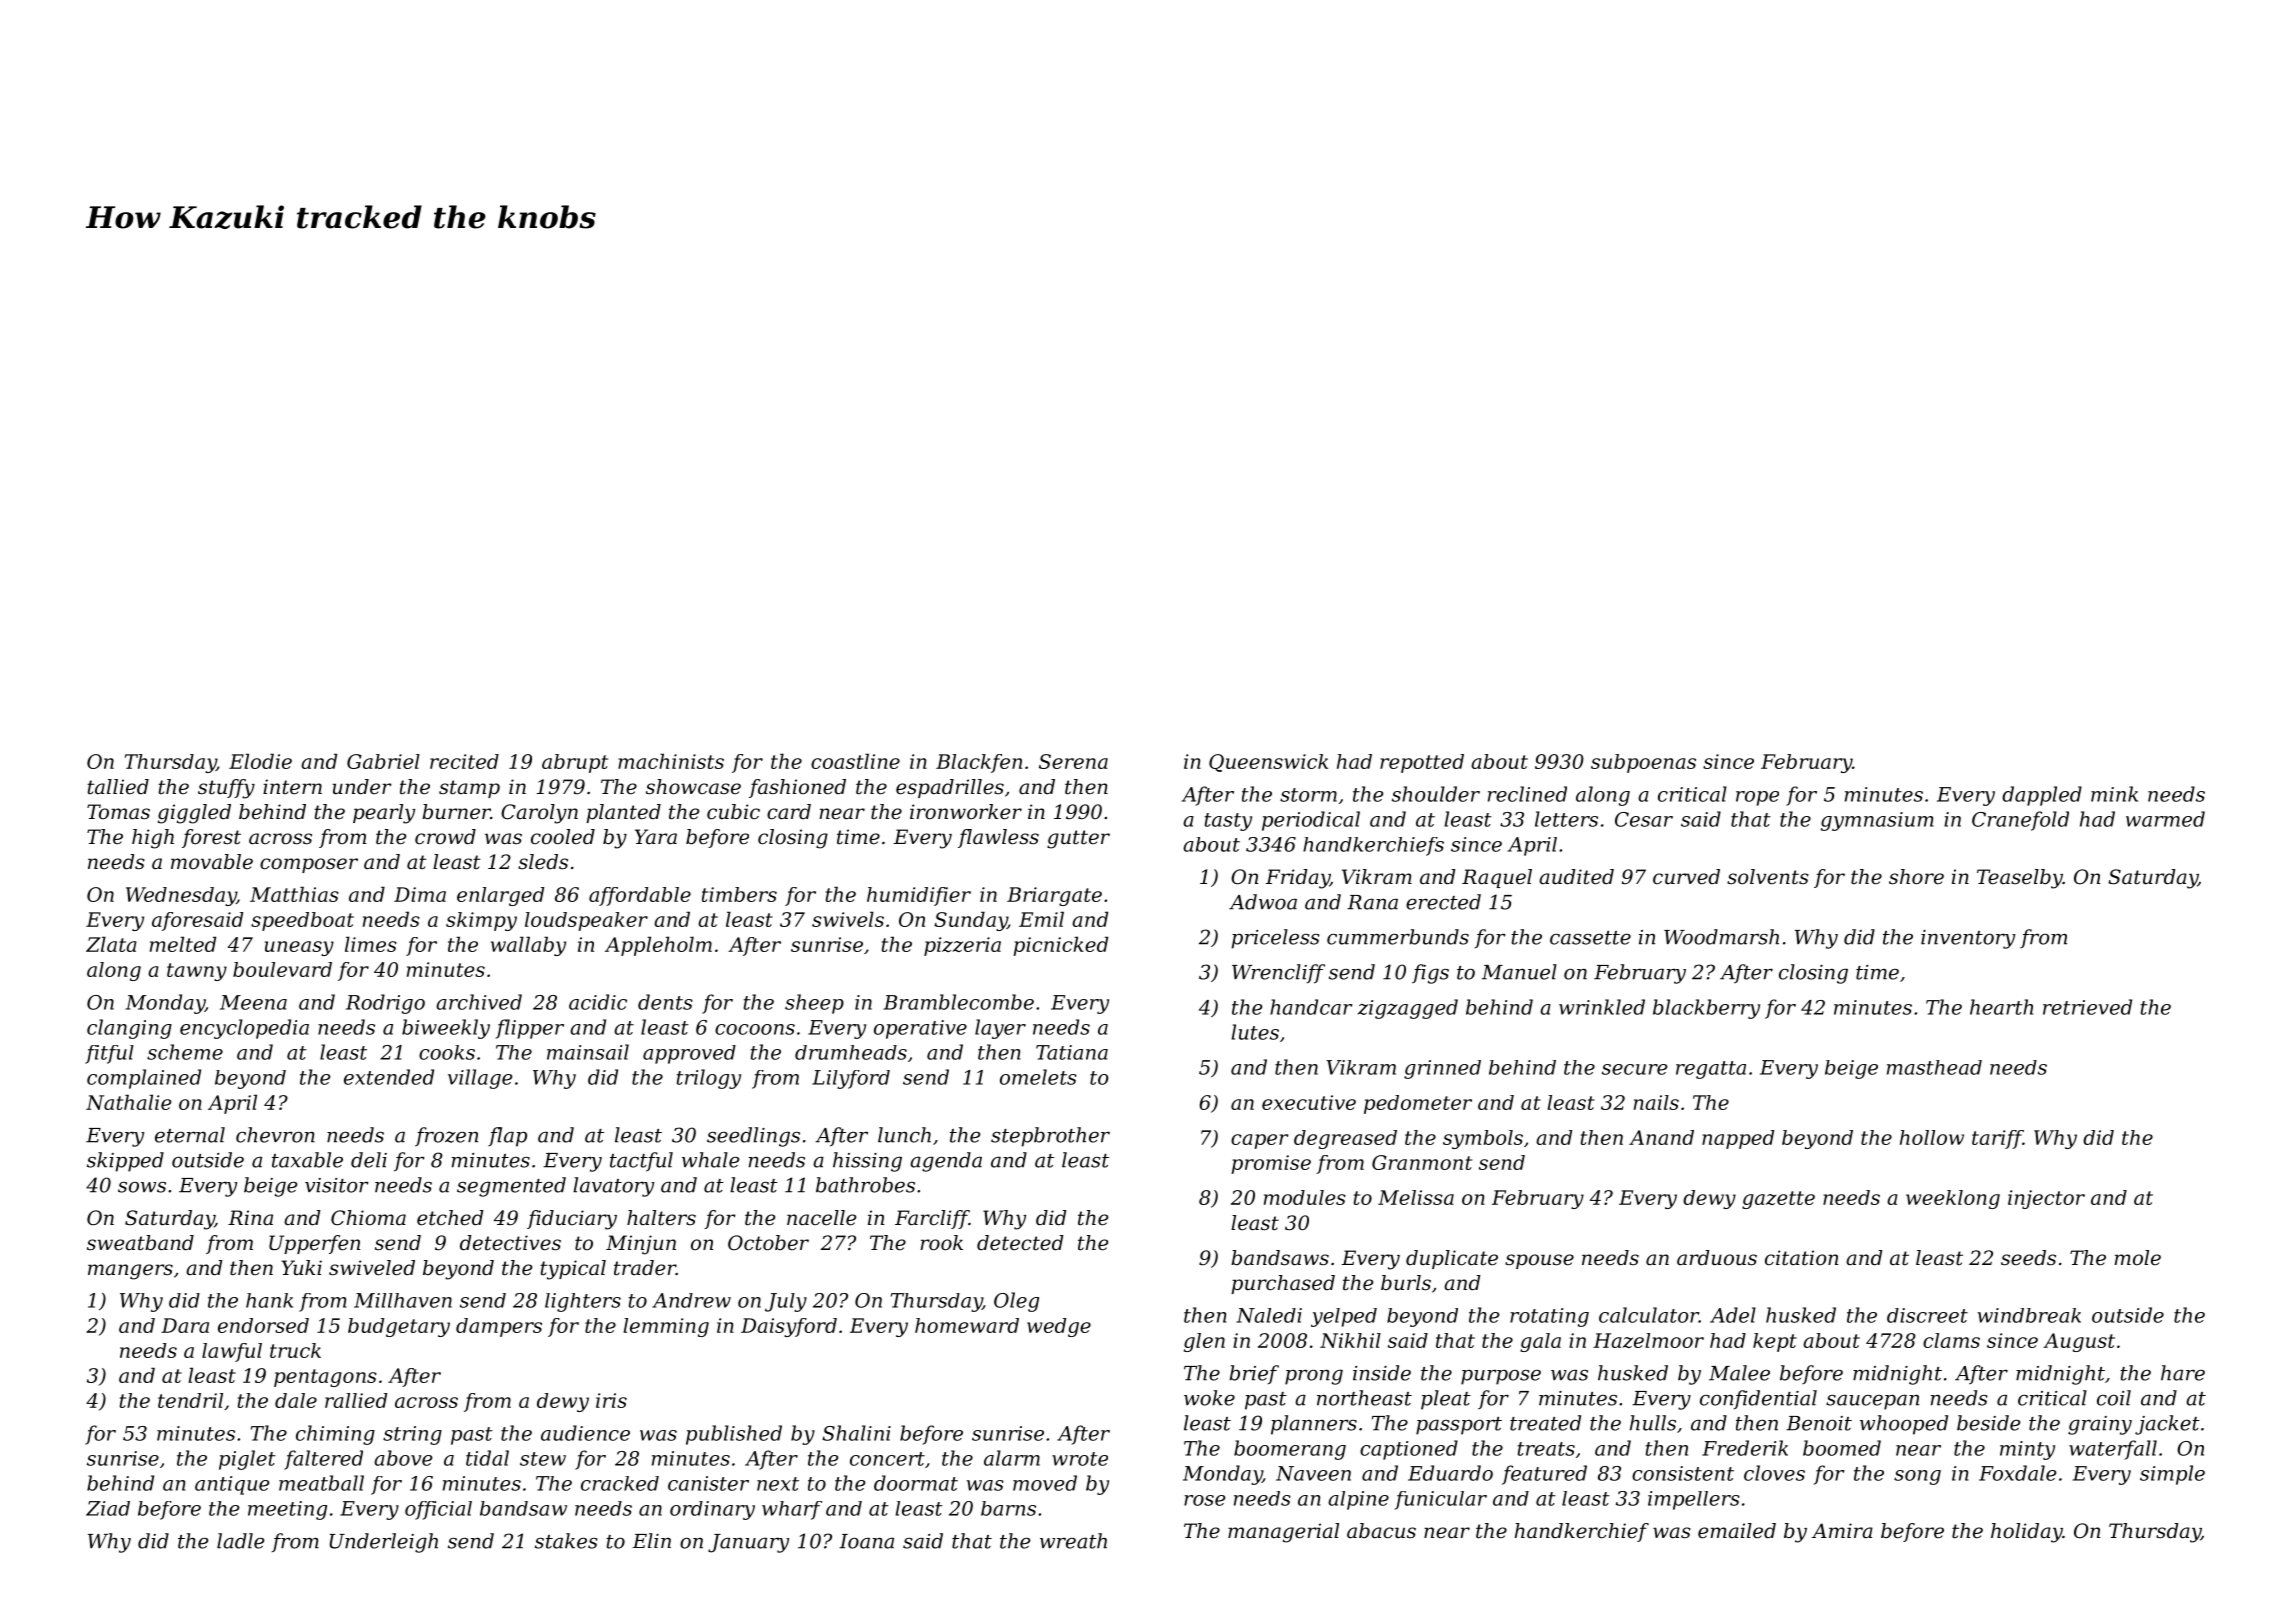 The height and width of the screenshot is (1620, 2292). What do you see at coordinates (2087, 1007) in the screenshot?
I see `retrieved` at bounding box center [2087, 1007].
